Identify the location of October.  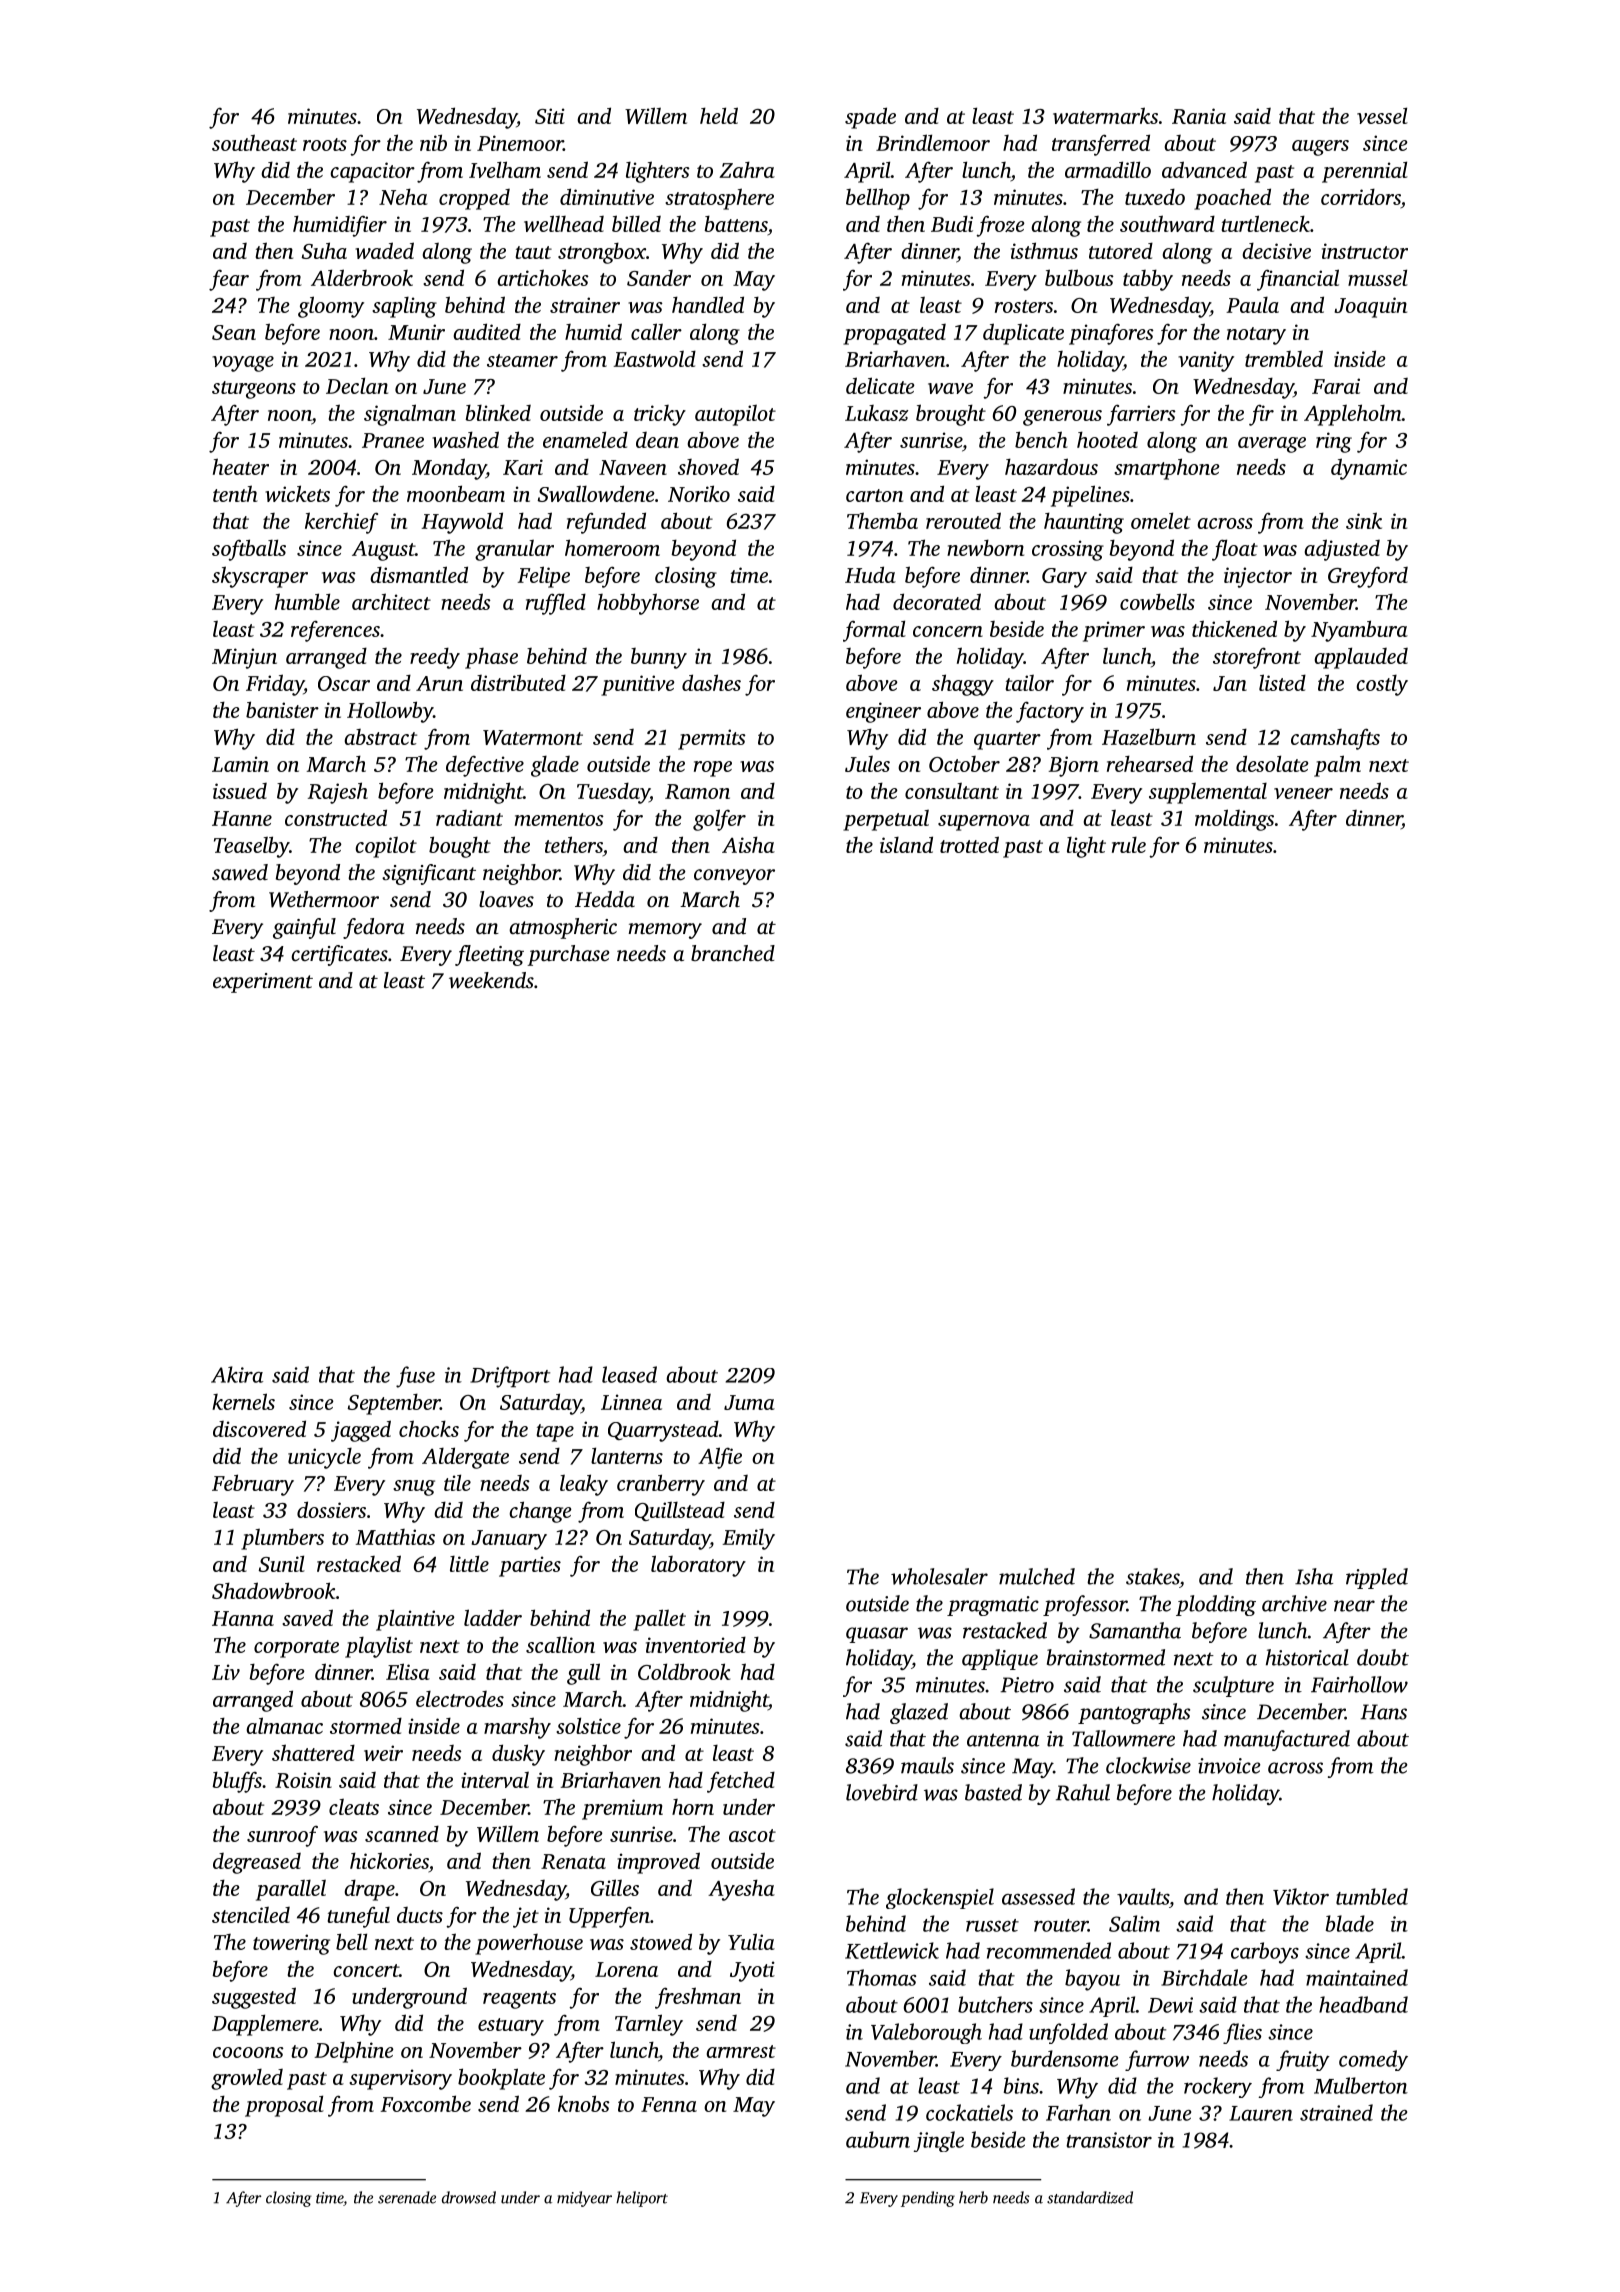
(964, 764).
